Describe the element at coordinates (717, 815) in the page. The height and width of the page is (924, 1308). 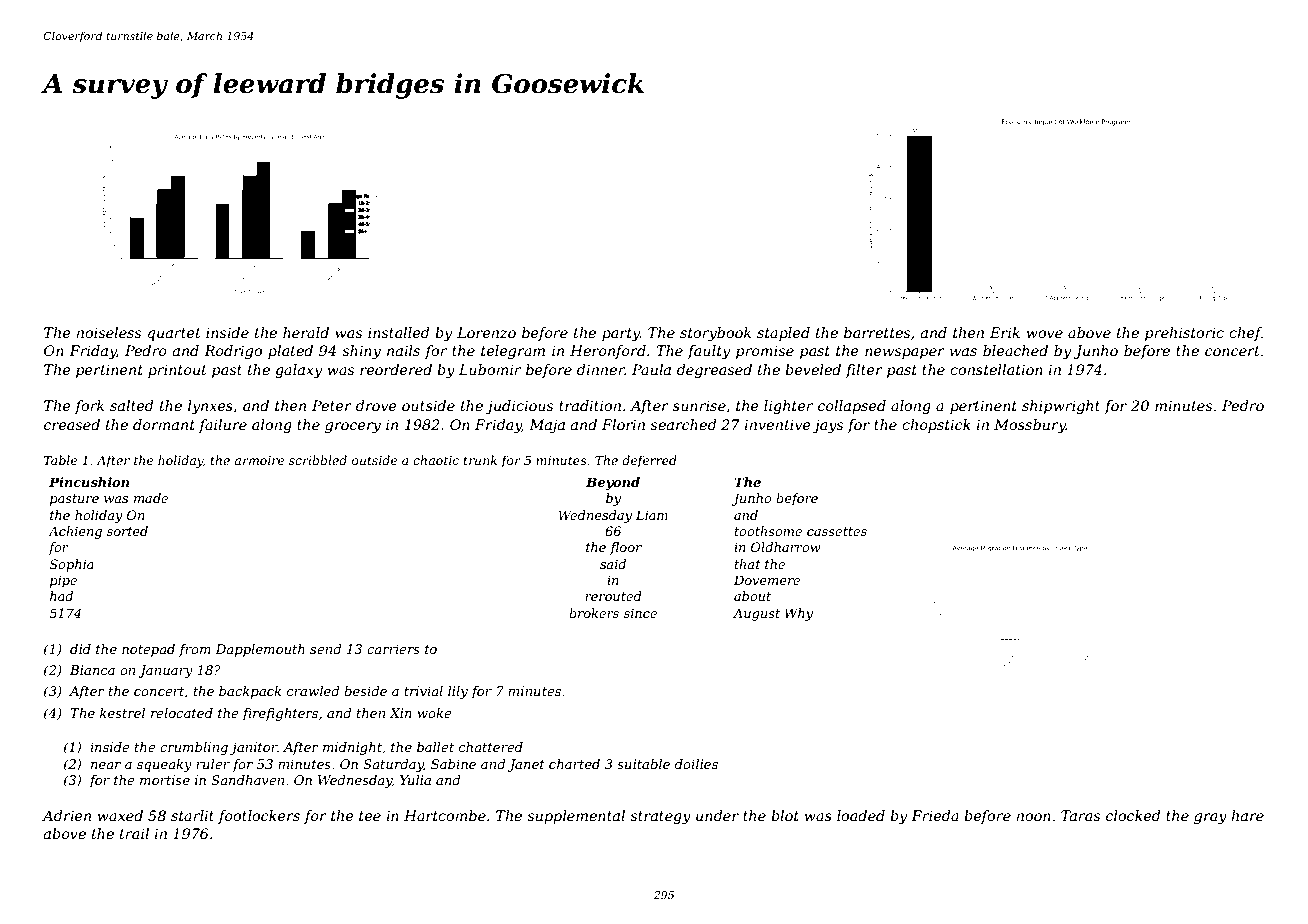
I see `under` at that location.
